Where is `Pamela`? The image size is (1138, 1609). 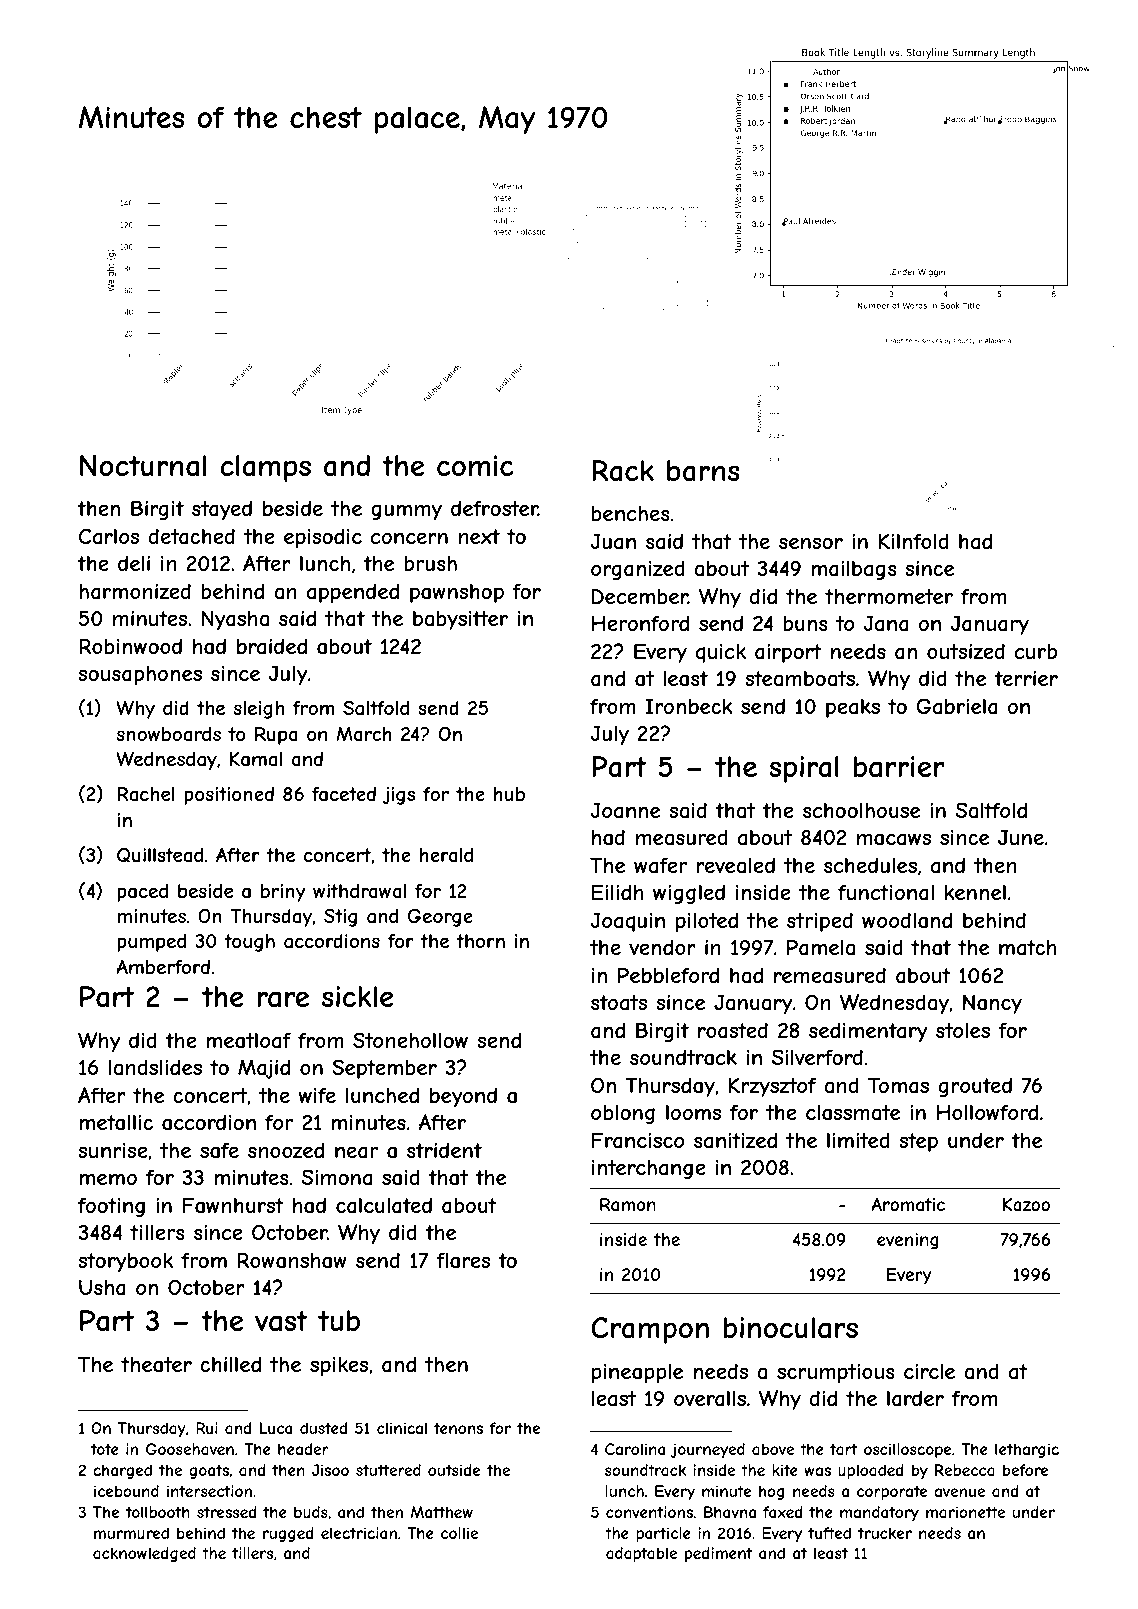
Pamela is located at coordinates (821, 947).
